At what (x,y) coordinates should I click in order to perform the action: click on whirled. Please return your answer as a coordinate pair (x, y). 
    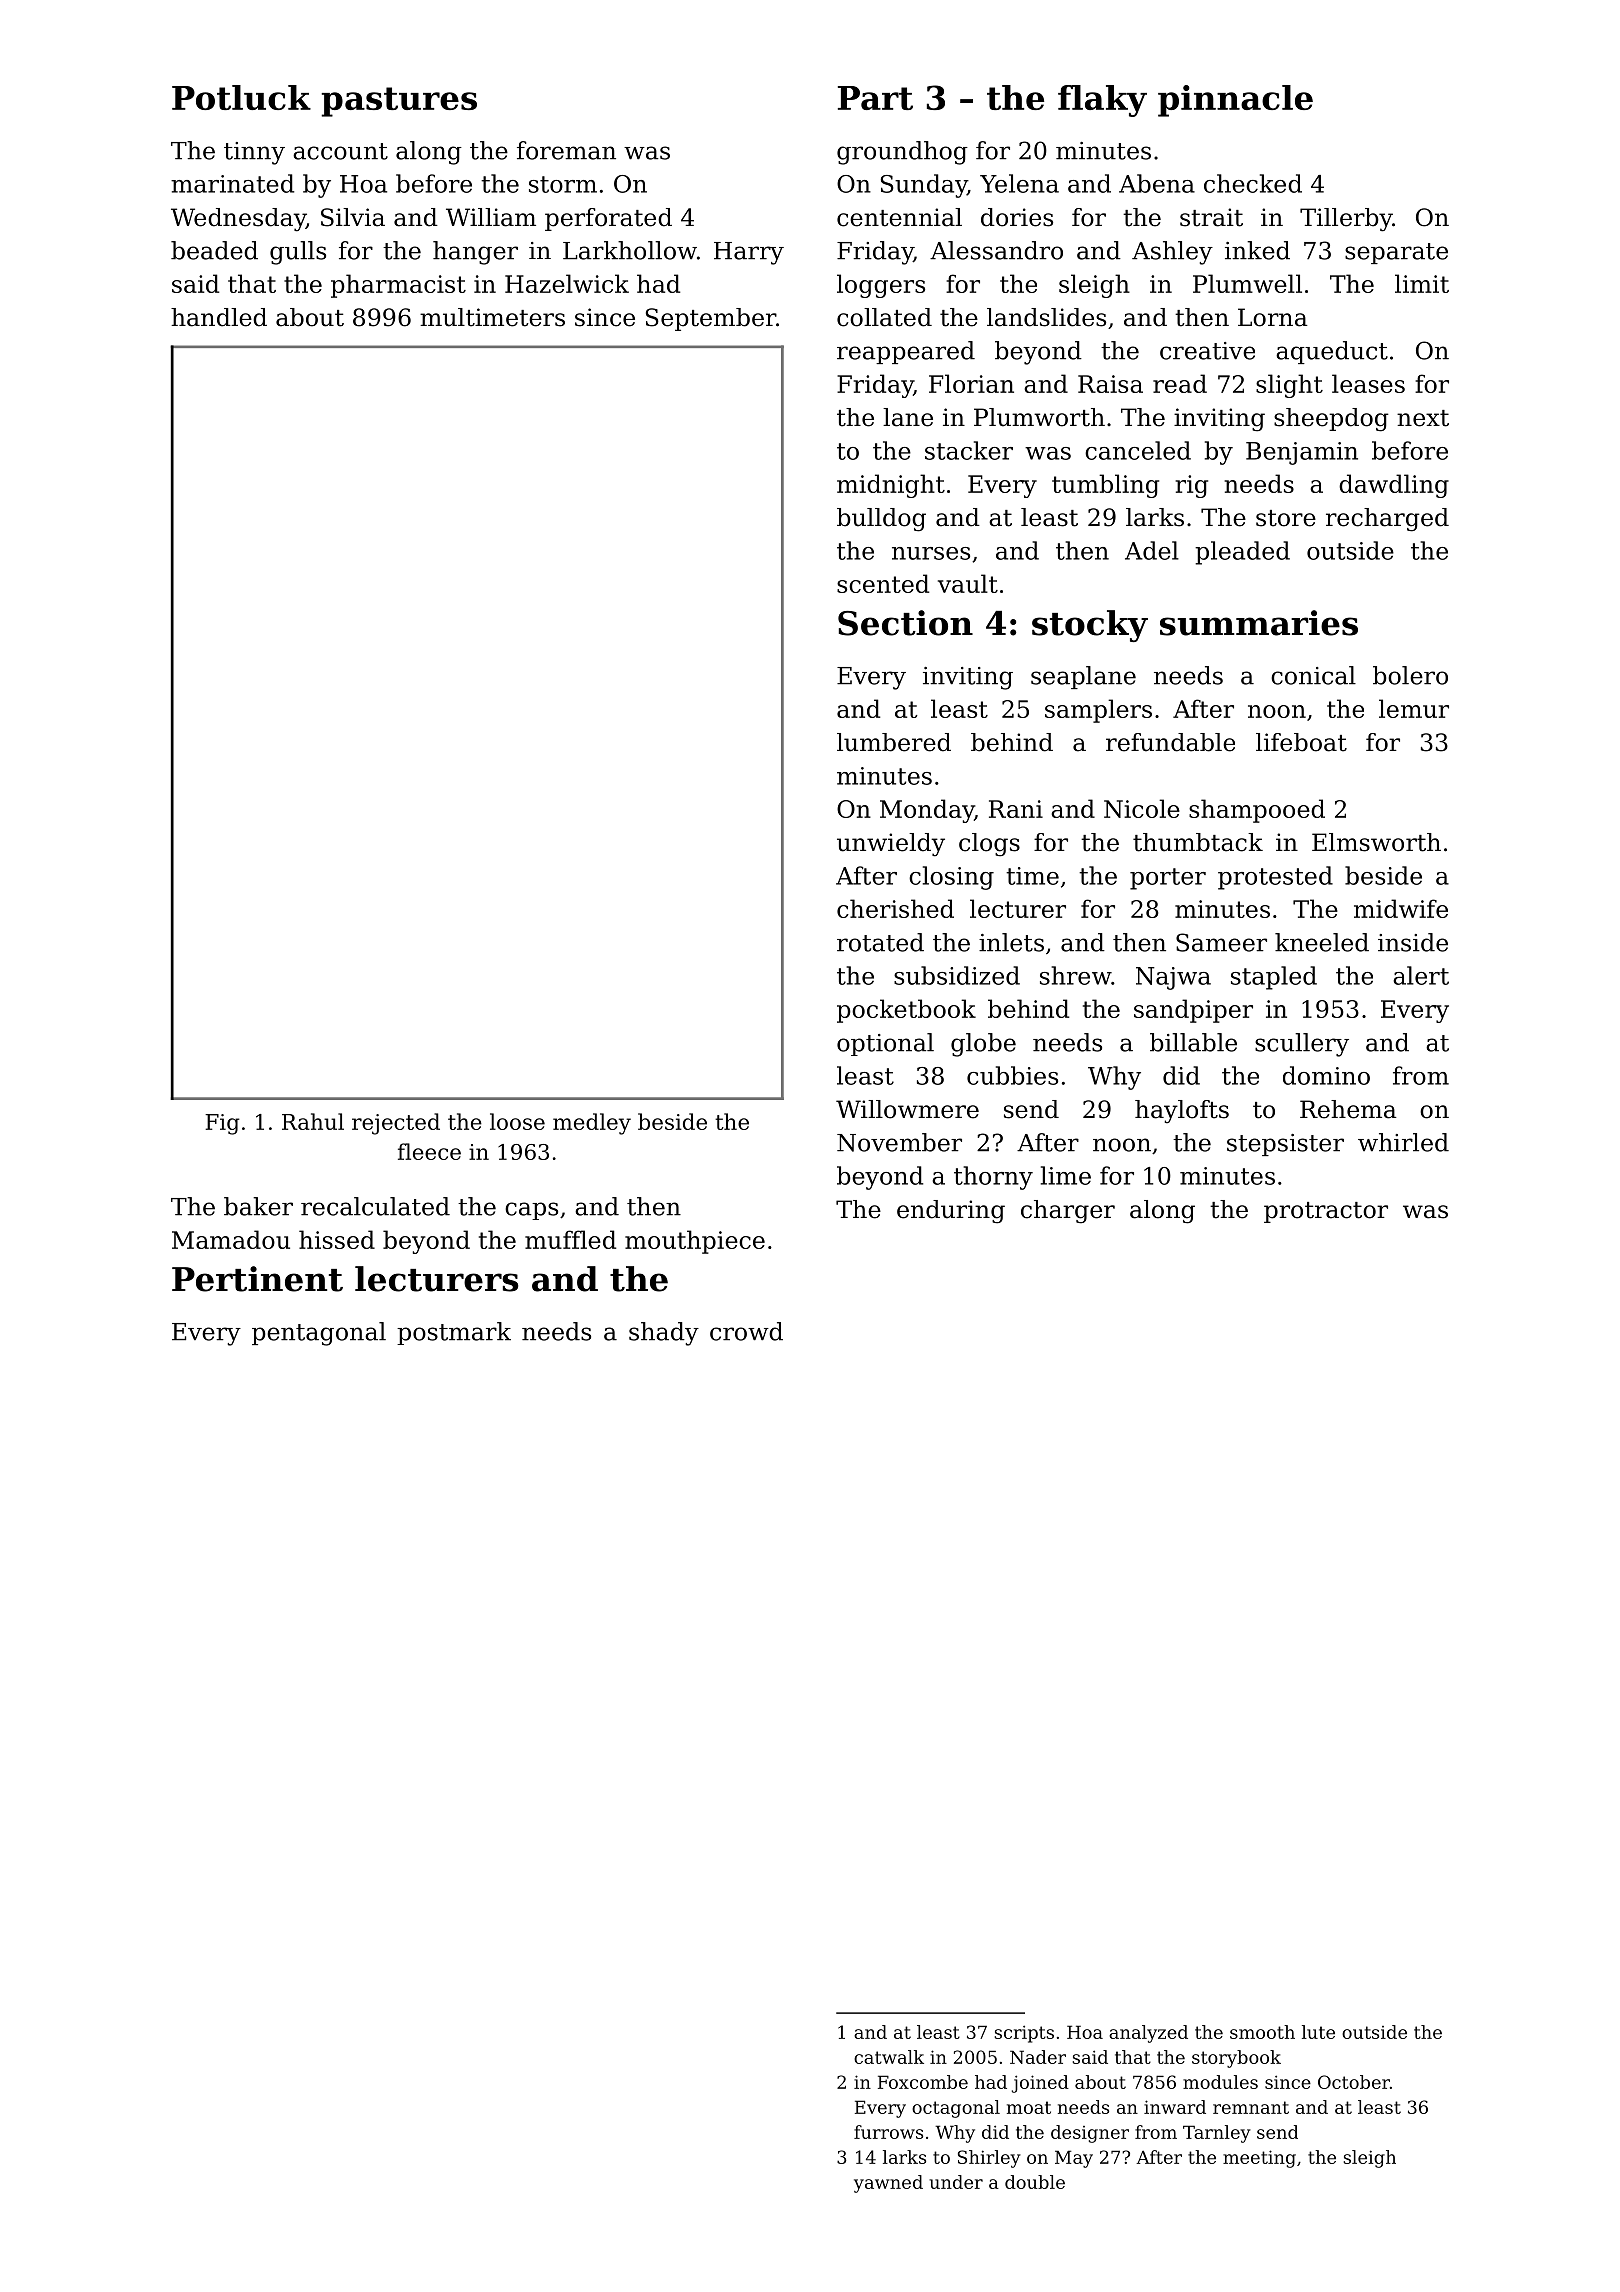
    Looking at the image, I should click on (1403, 1142).
